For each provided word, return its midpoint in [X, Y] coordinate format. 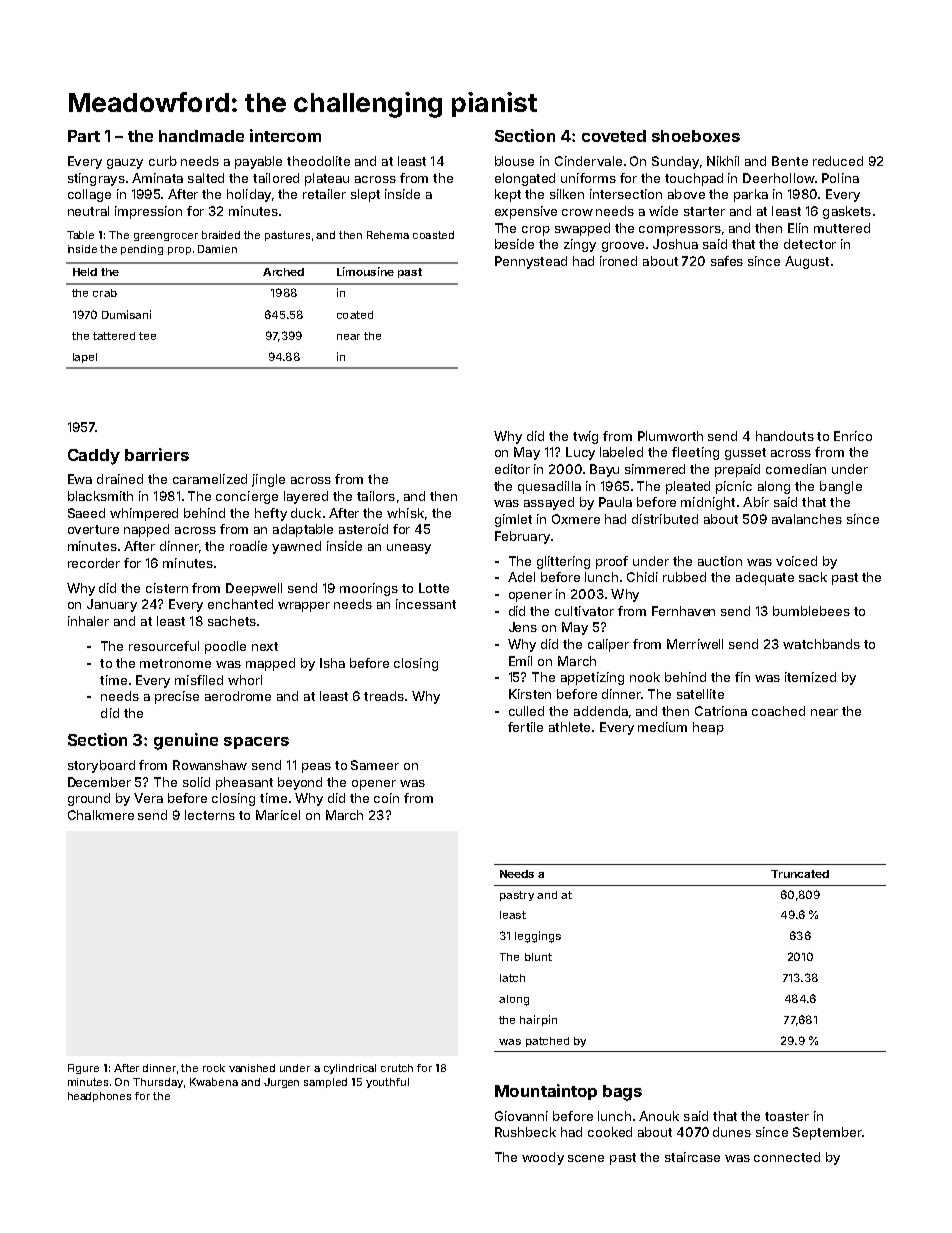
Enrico [853, 436]
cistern [167, 588]
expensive [526, 212]
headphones [99, 1097]
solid [196, 782]
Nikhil [723, 161]
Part [84, 136]
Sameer [375, 765]
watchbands [821, 644]
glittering [563, 562]
